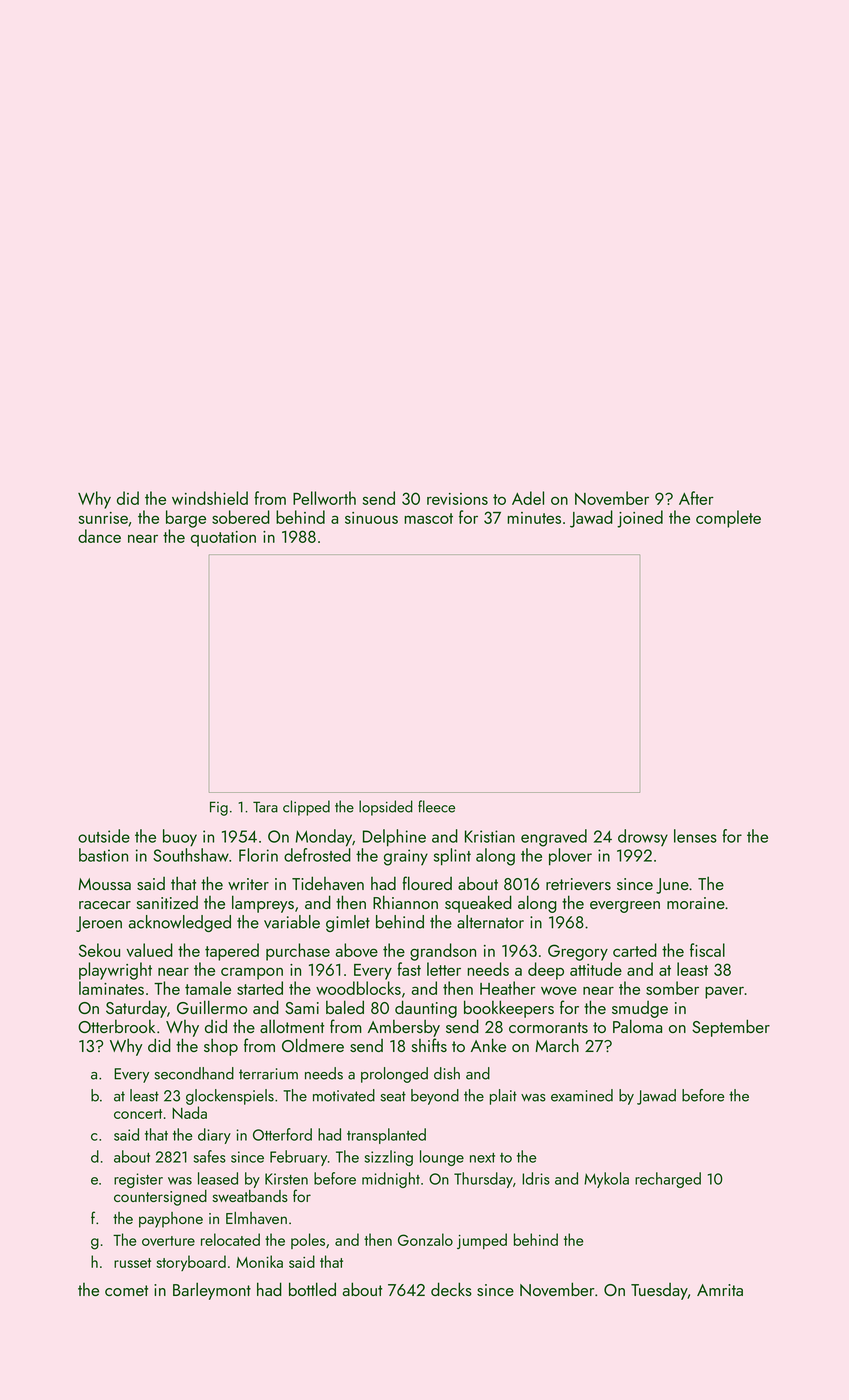 The image size is (849, 1400). What do you see at coordinates (126, 1290) in the image?
I see `comet` at bounding box center [126, 1290].
